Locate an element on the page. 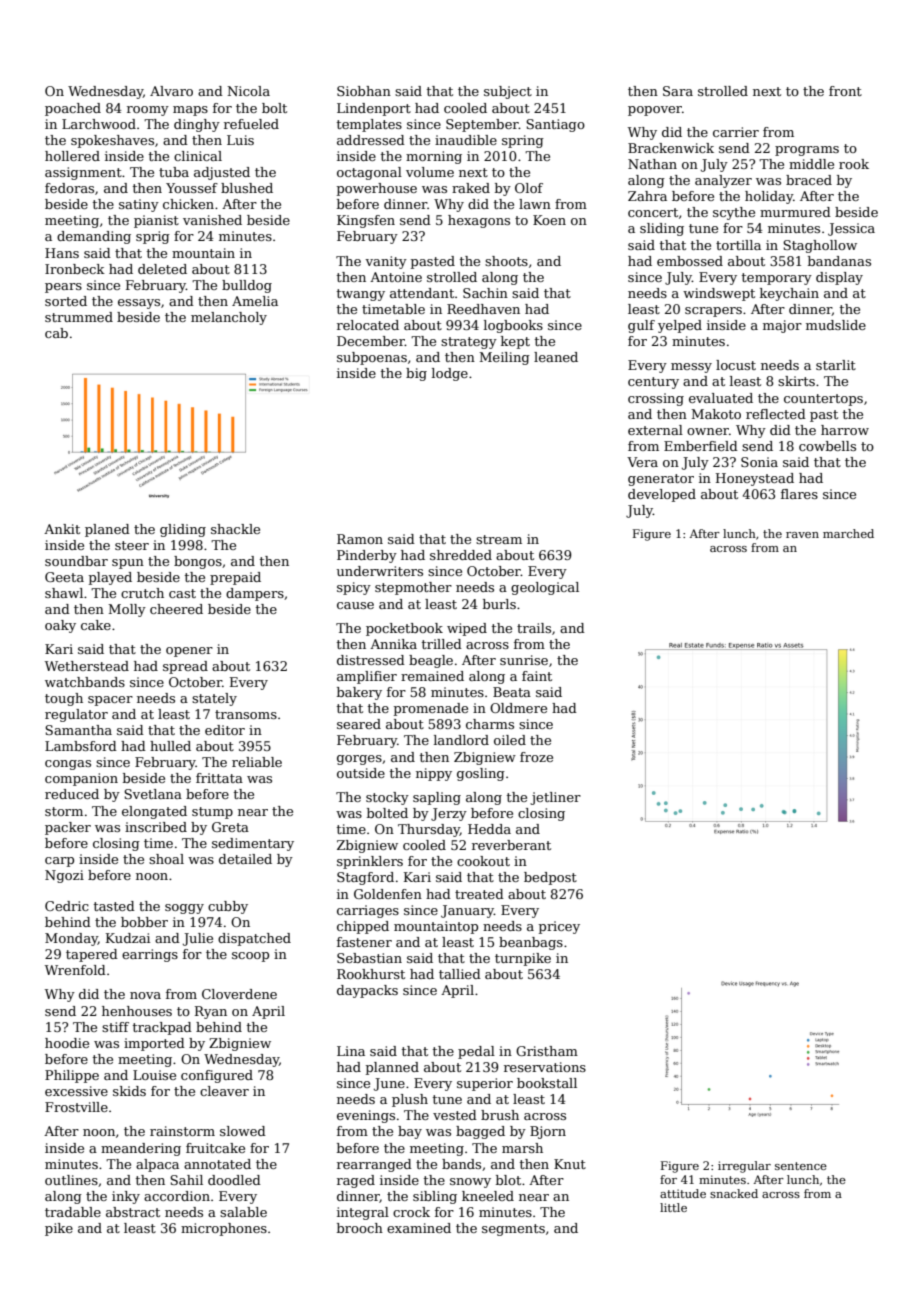 This document has width=924, height=1308. Alvaro is located at coordinates (171, 91).
